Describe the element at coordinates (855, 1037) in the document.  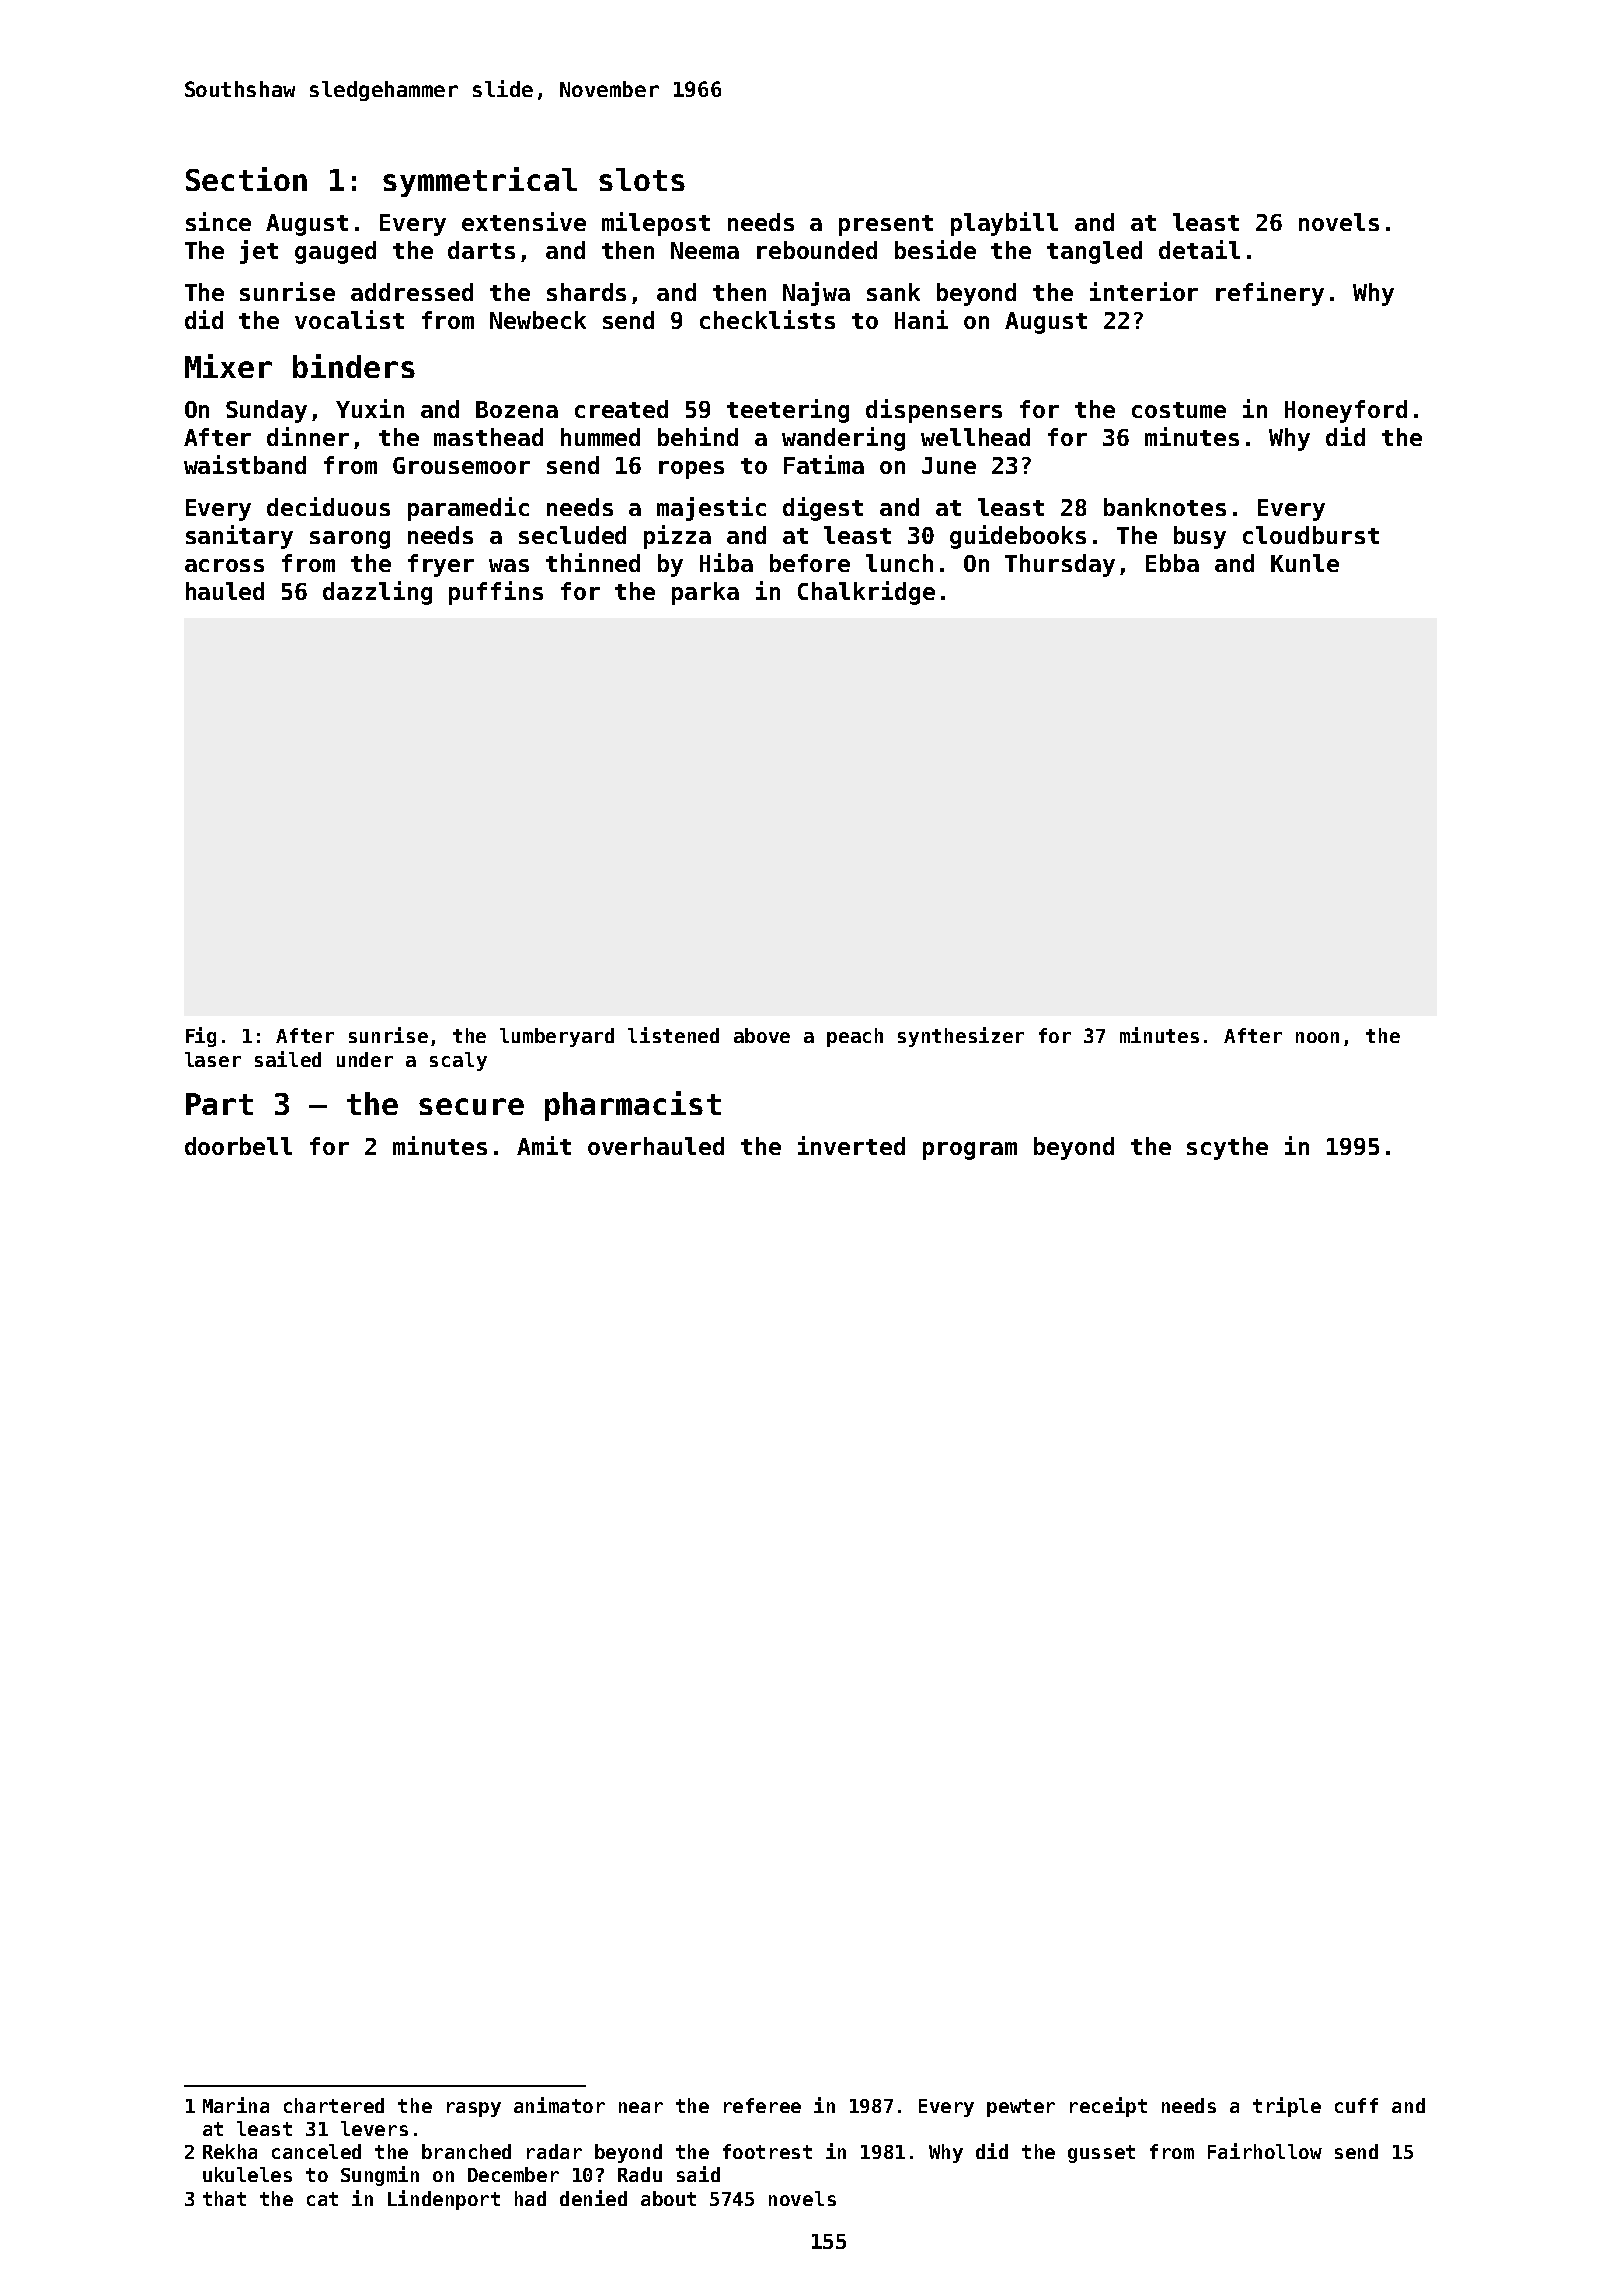
I see `peach` at that location.
